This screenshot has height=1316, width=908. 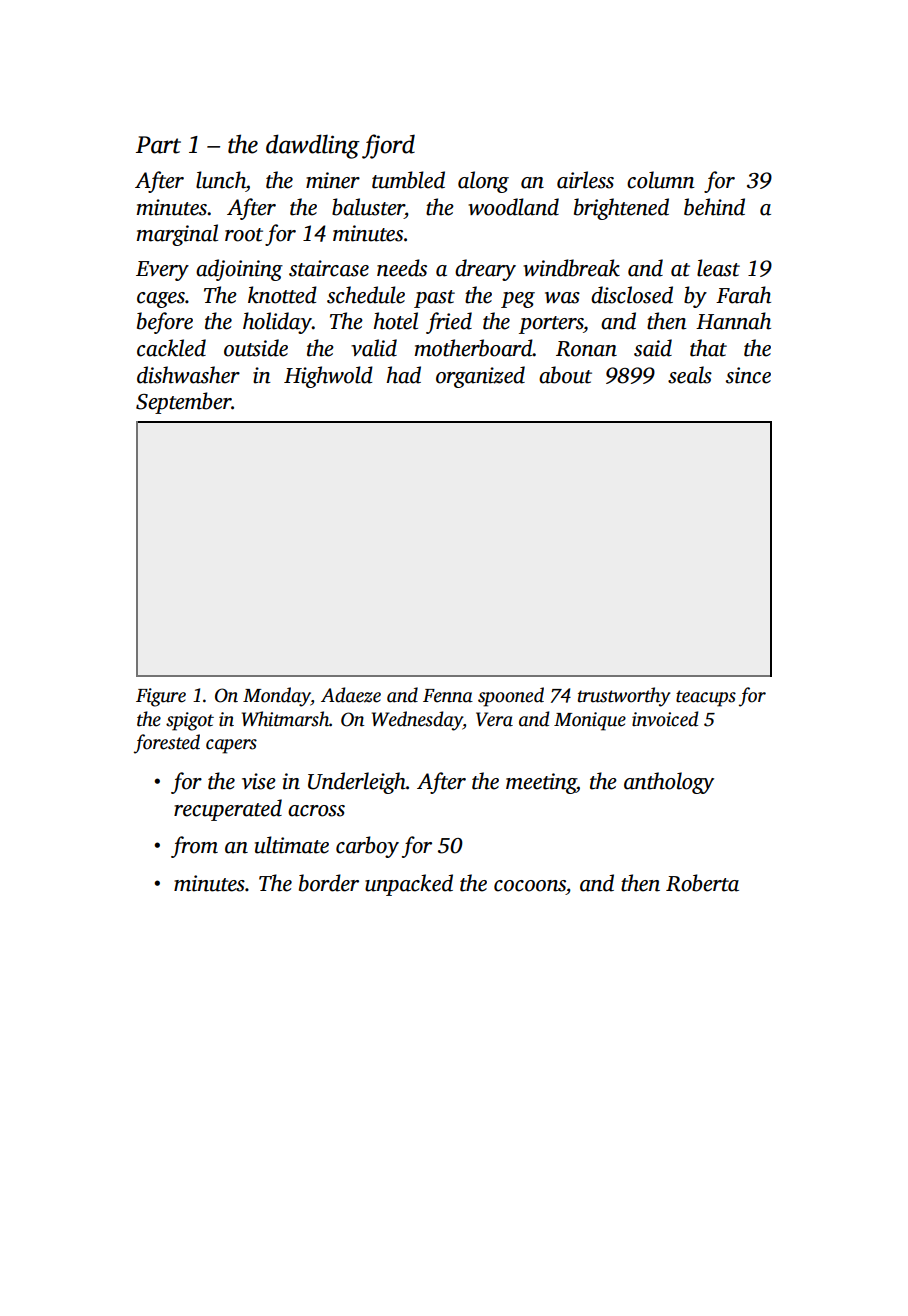 What do you see at coordinates (690, 375) in the screenshot?
I see `seals` at bounding box center [690, 375].
